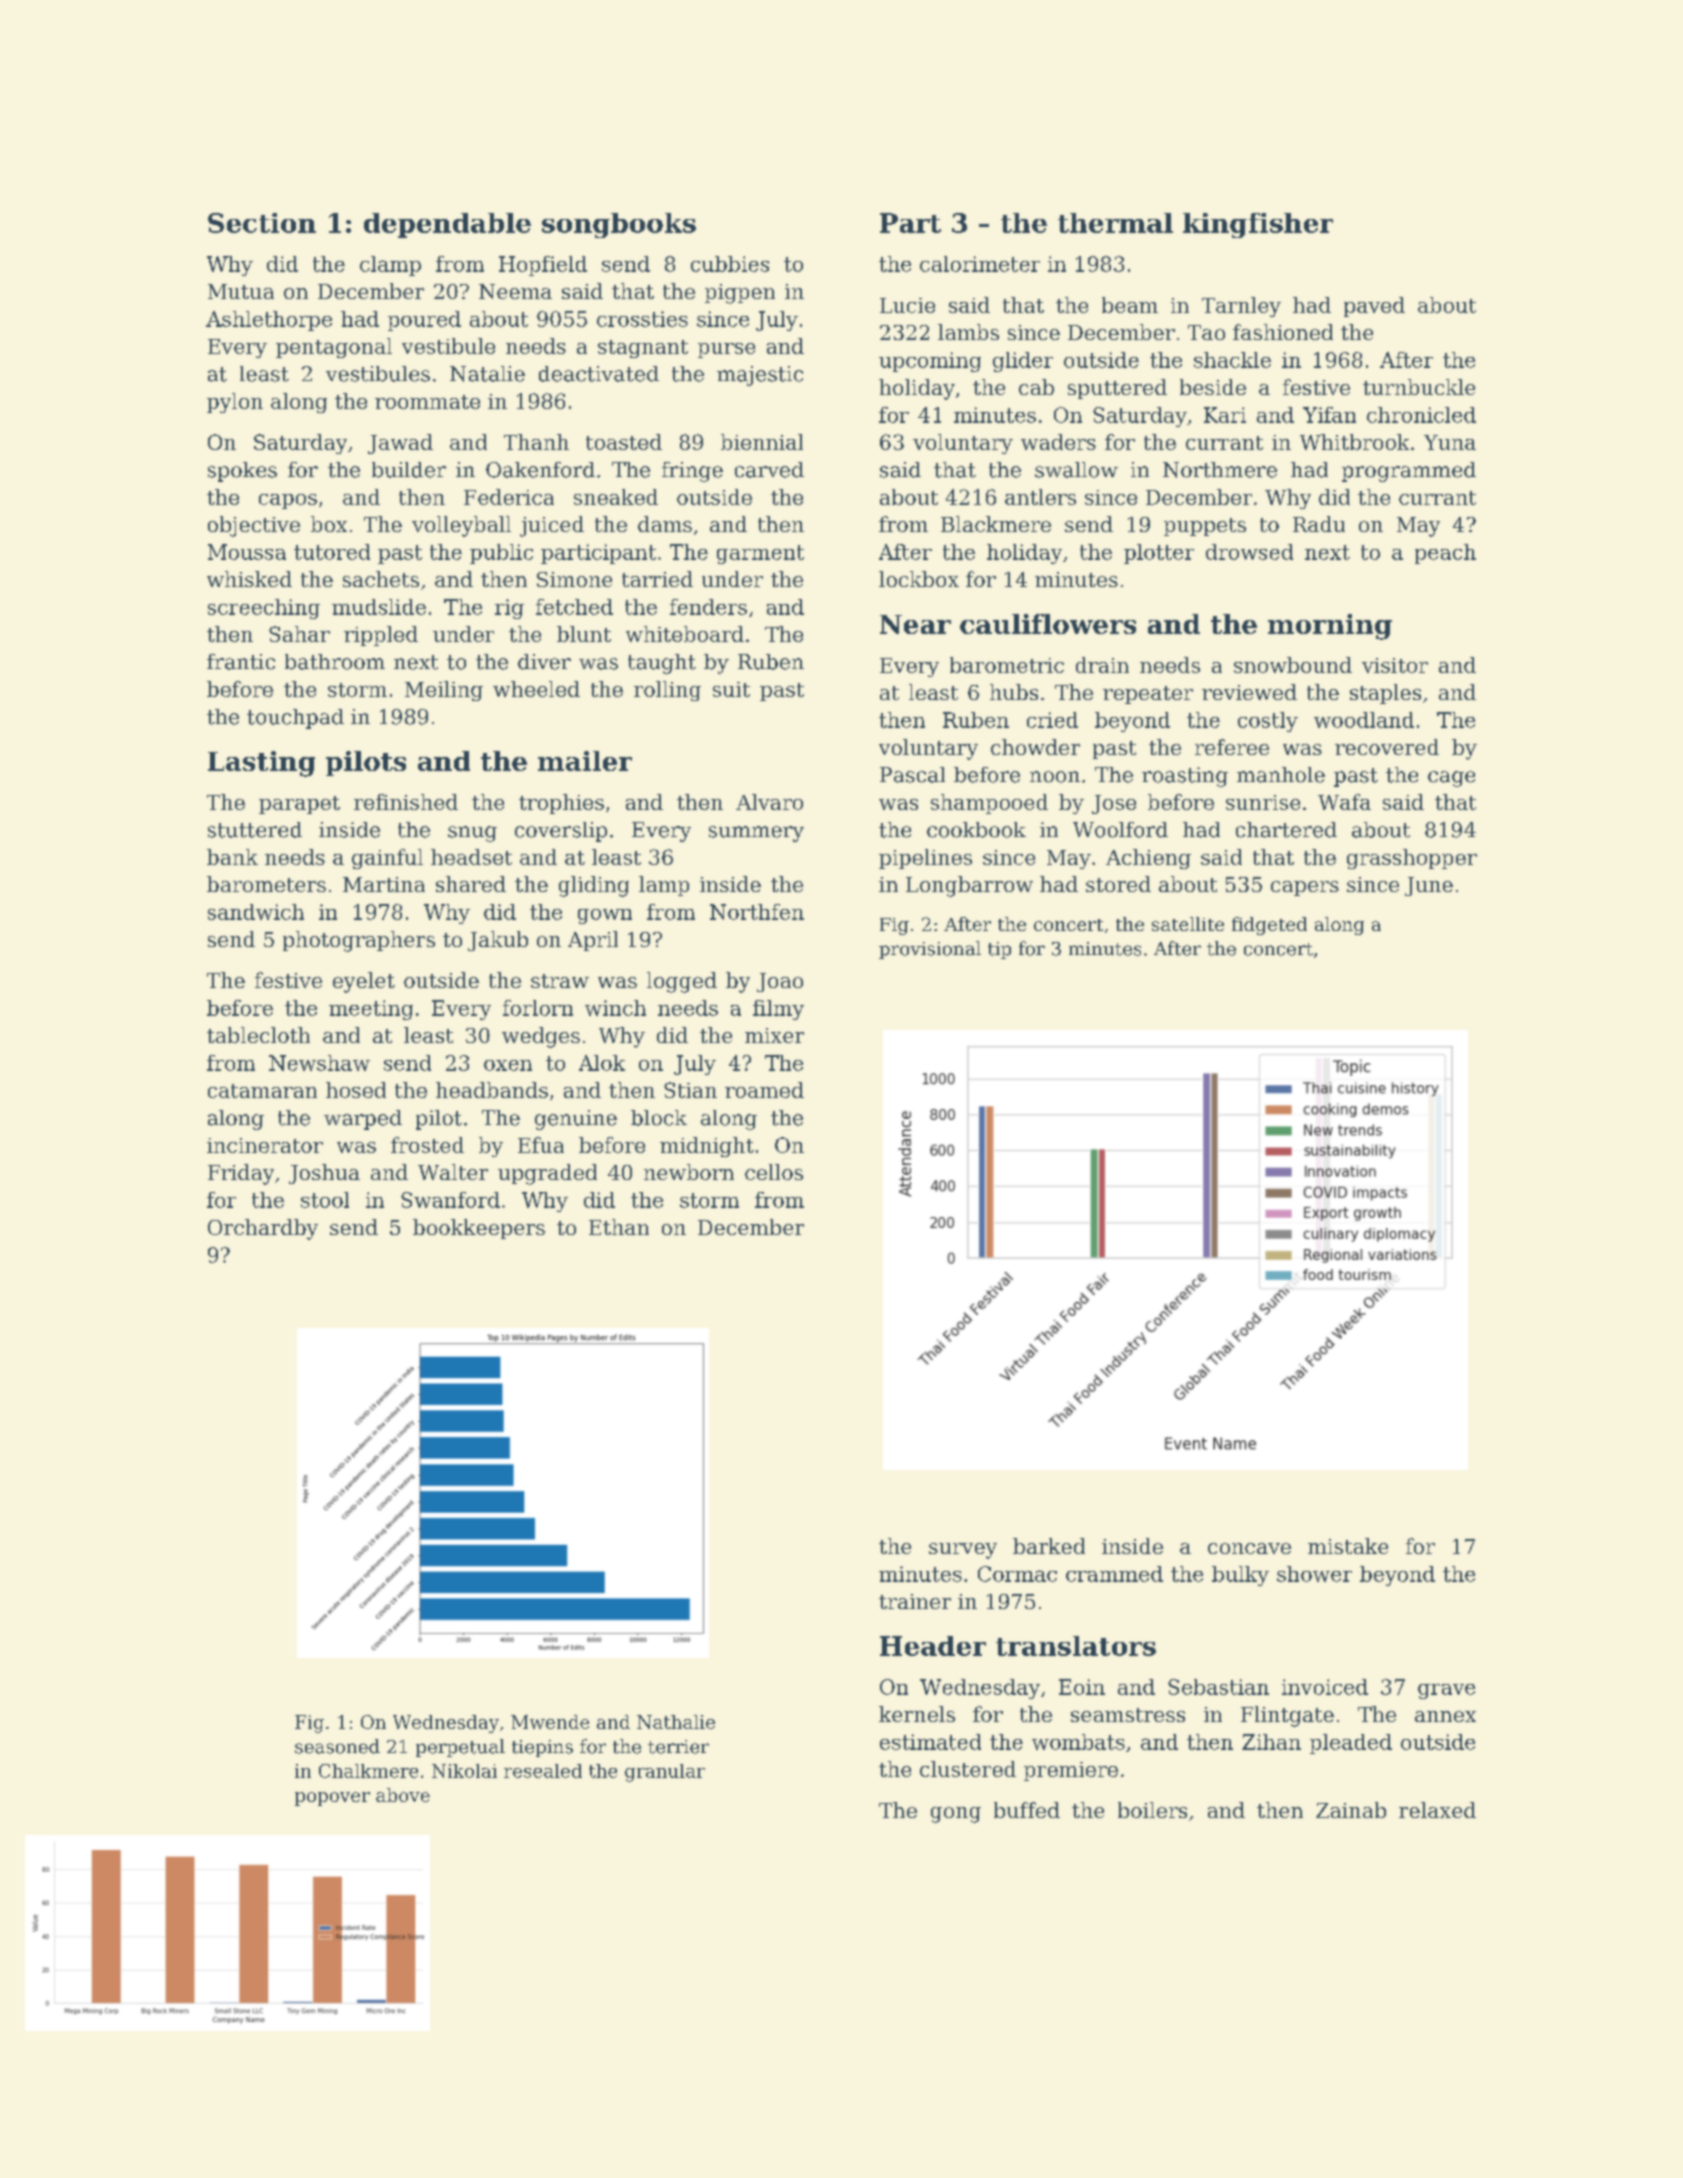 This screenshot has height=2178, width=1683. I want to click on pipelines, so click(925, 859).
